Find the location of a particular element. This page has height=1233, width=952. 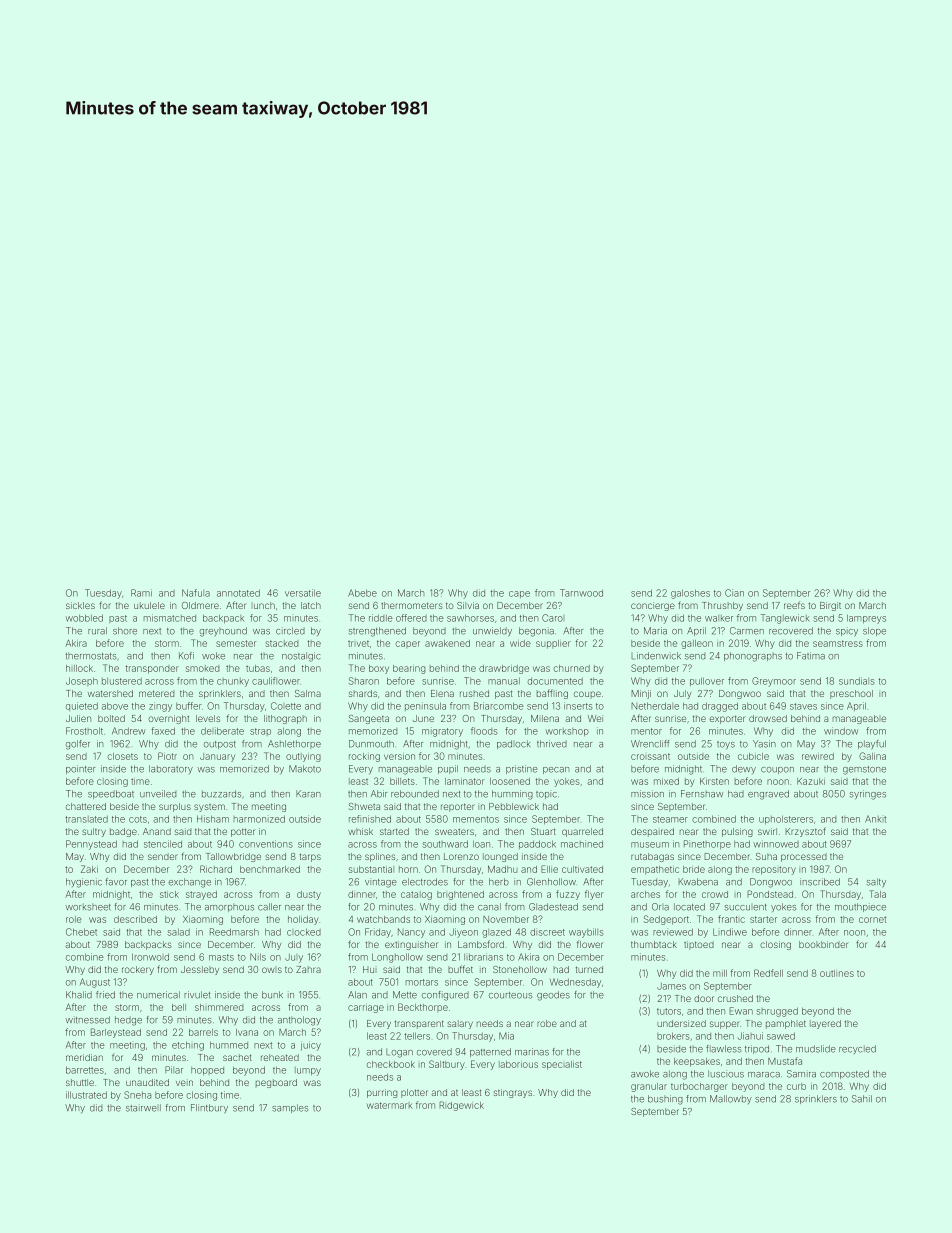

shards is located at coordinates (363, 693).
